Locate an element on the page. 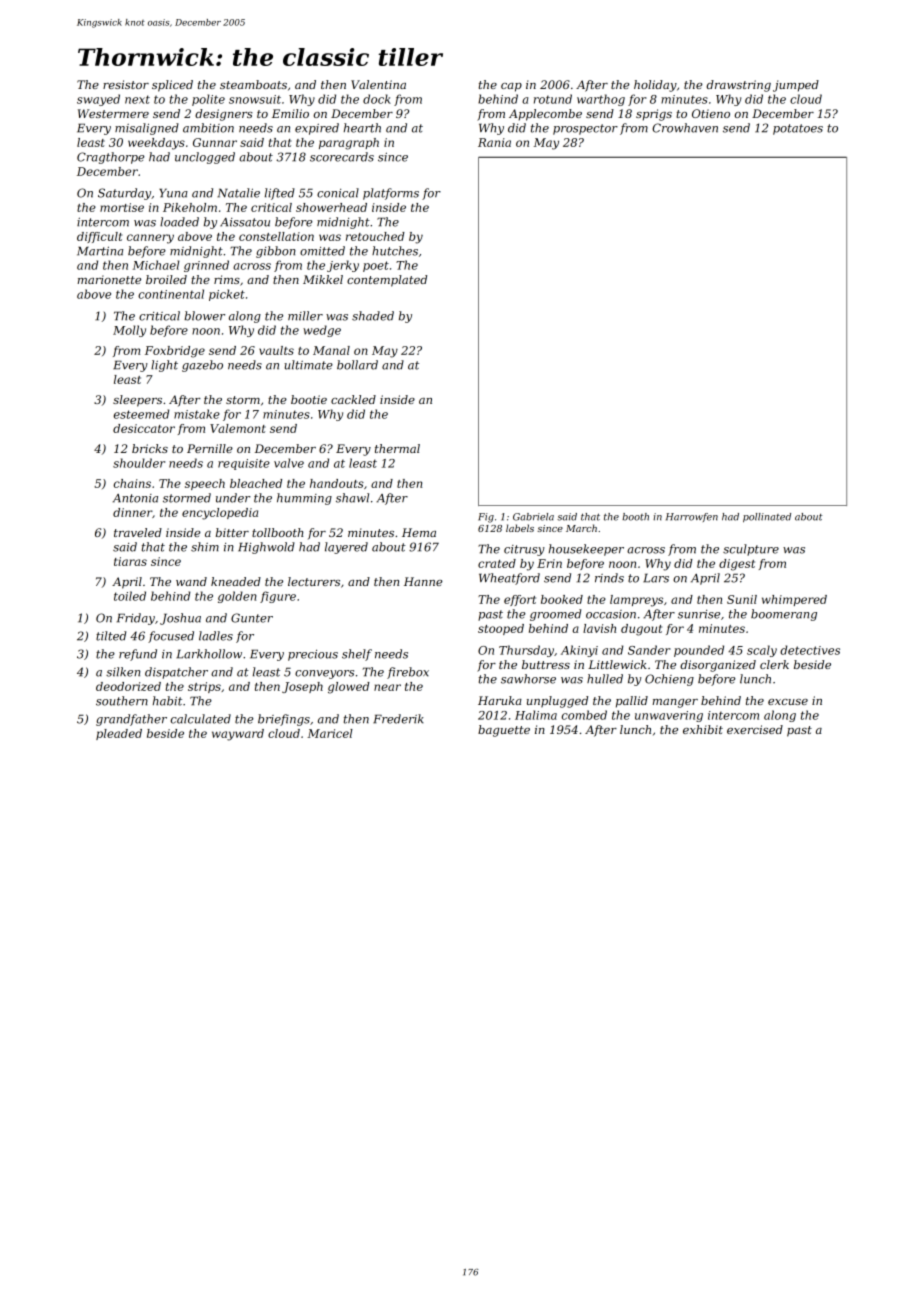 The width and height of the document is (924, 1308). sleepers is located at coordinates (137, 401).
